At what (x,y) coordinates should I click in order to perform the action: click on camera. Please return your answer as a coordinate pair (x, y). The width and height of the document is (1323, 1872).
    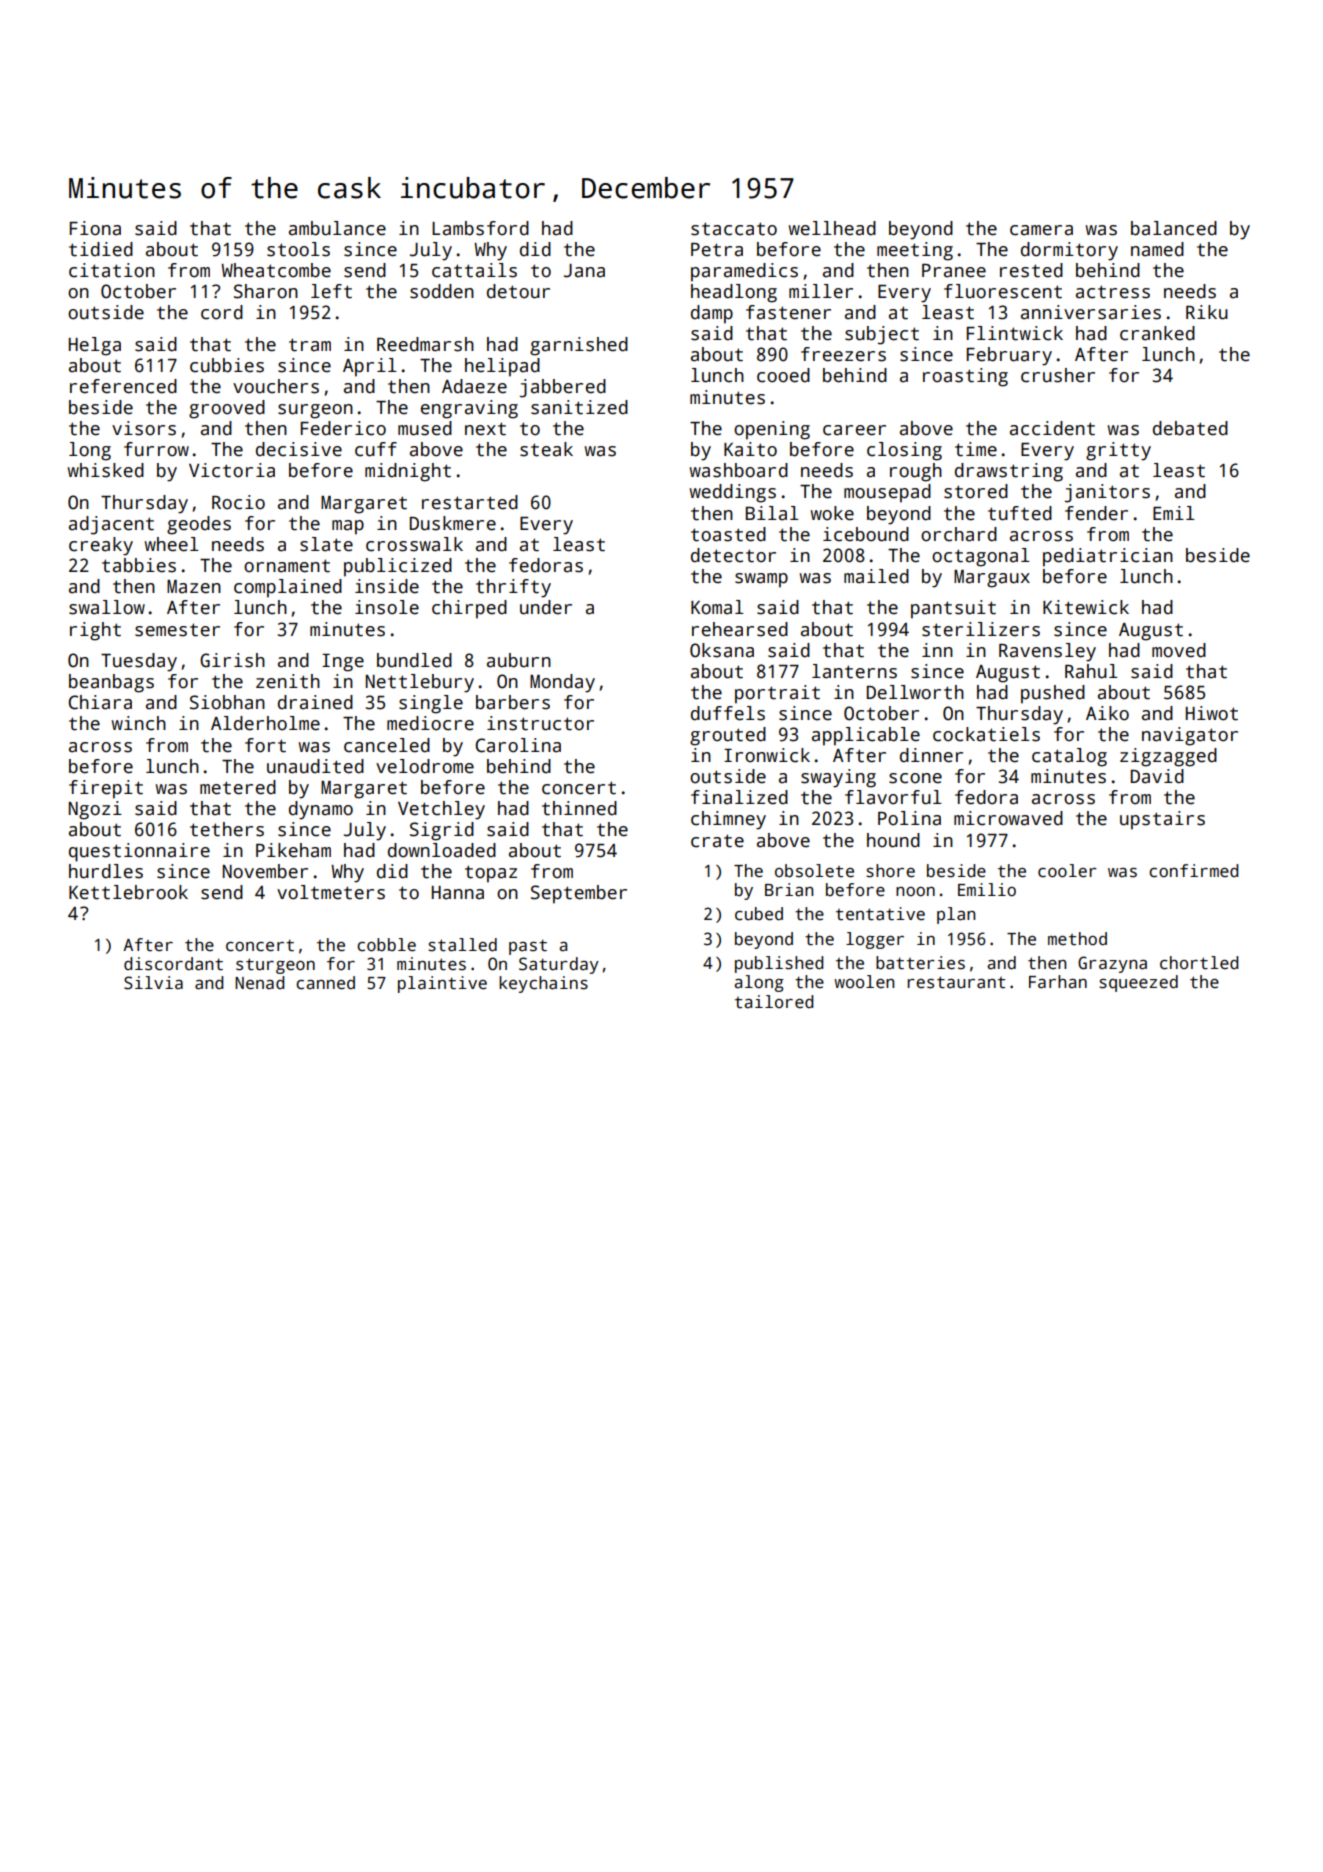
    Looking at the image, I should click on (1041, 230).
